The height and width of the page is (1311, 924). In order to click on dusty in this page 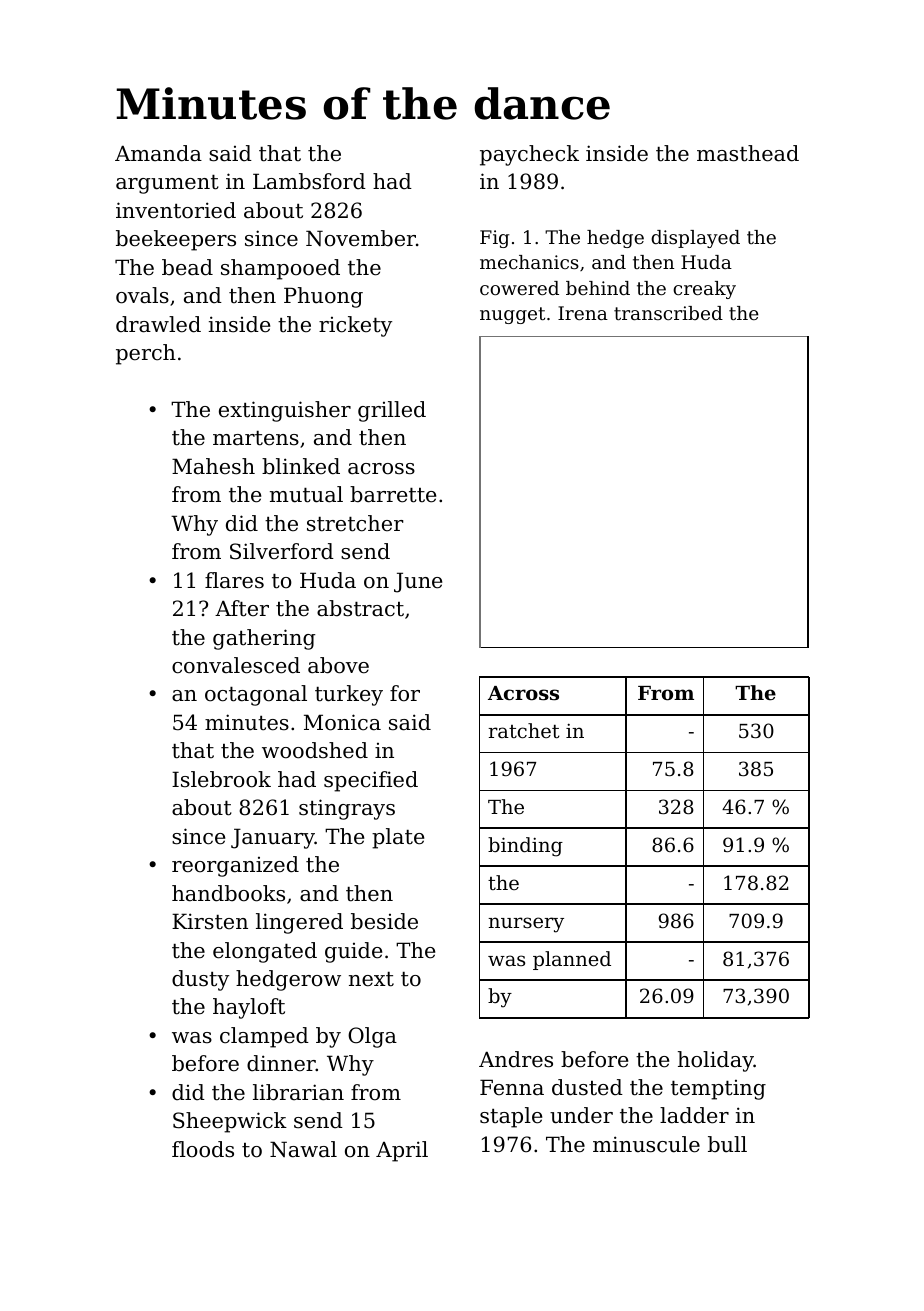, I will do `click(200, 980)`.
